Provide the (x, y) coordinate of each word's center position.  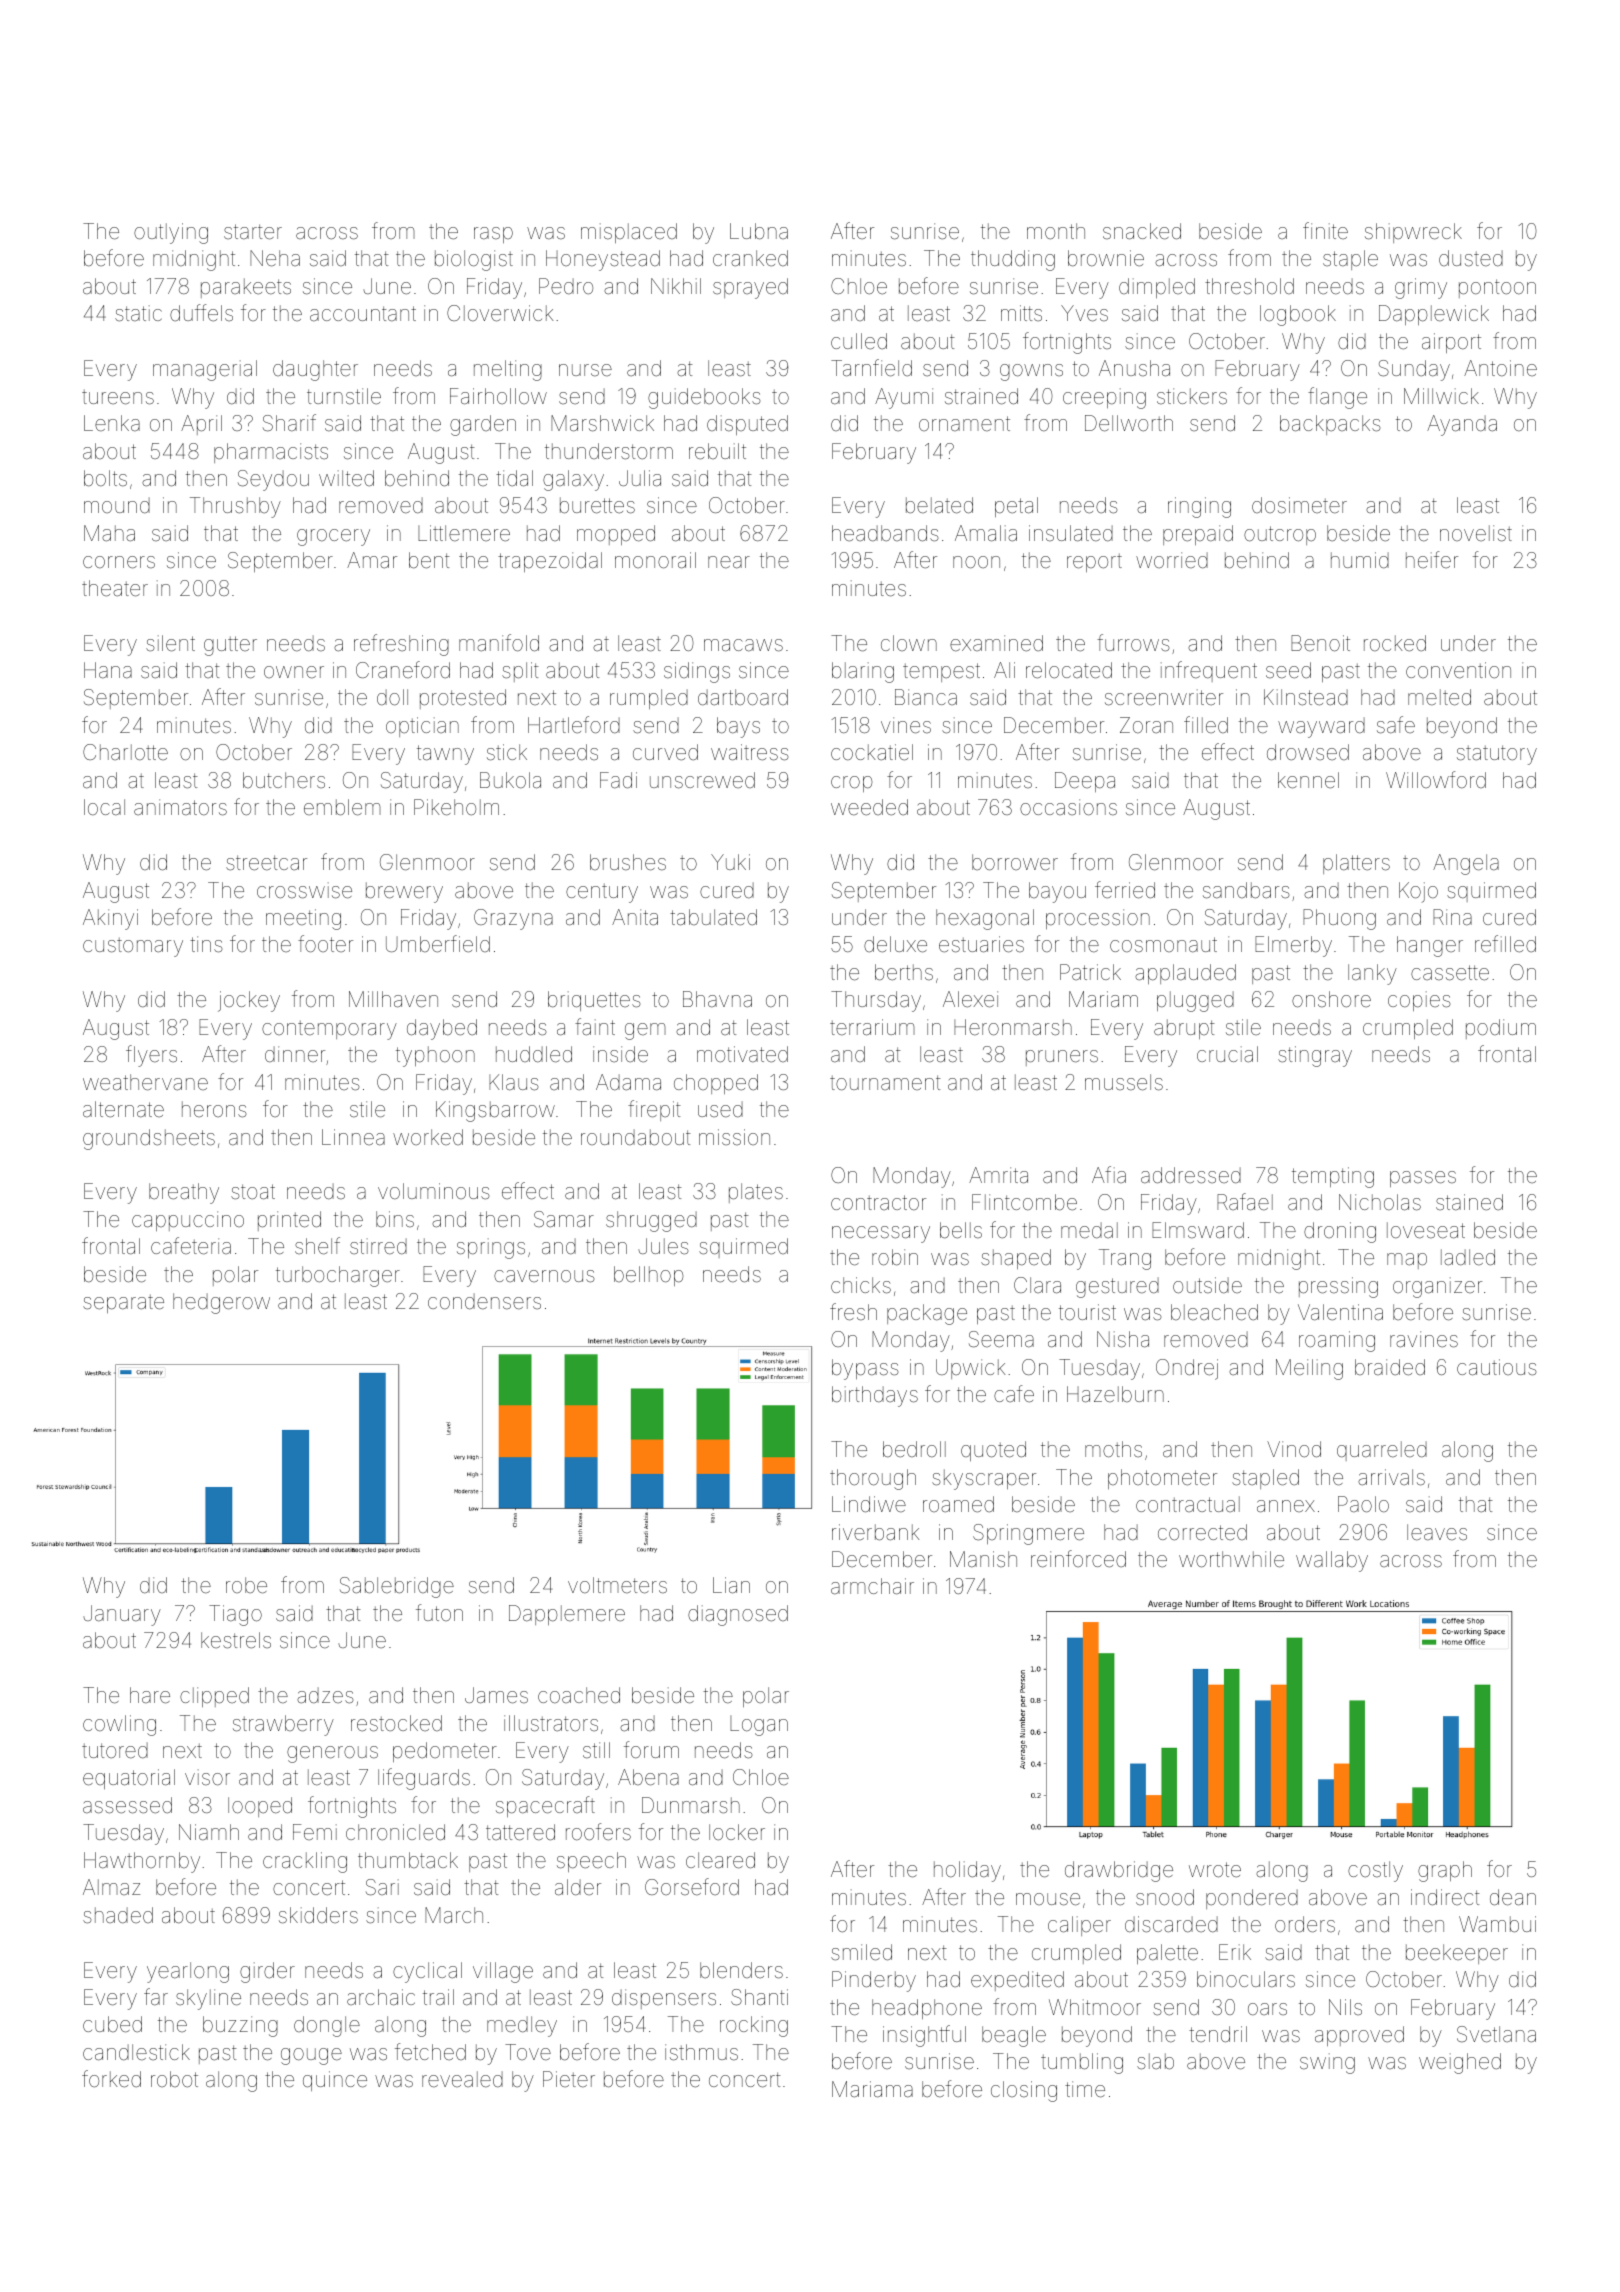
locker (737, 1832)
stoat (253, 1192)
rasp (493, 235)
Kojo (1418, 892)
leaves (1437, 1532)
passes (1423, 1179)
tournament (885, 1083)
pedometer (445, 1752)
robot (174, 2079)
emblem (342, 807)
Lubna (759, 231)
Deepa (1085, 782)
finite (1325, 230)
